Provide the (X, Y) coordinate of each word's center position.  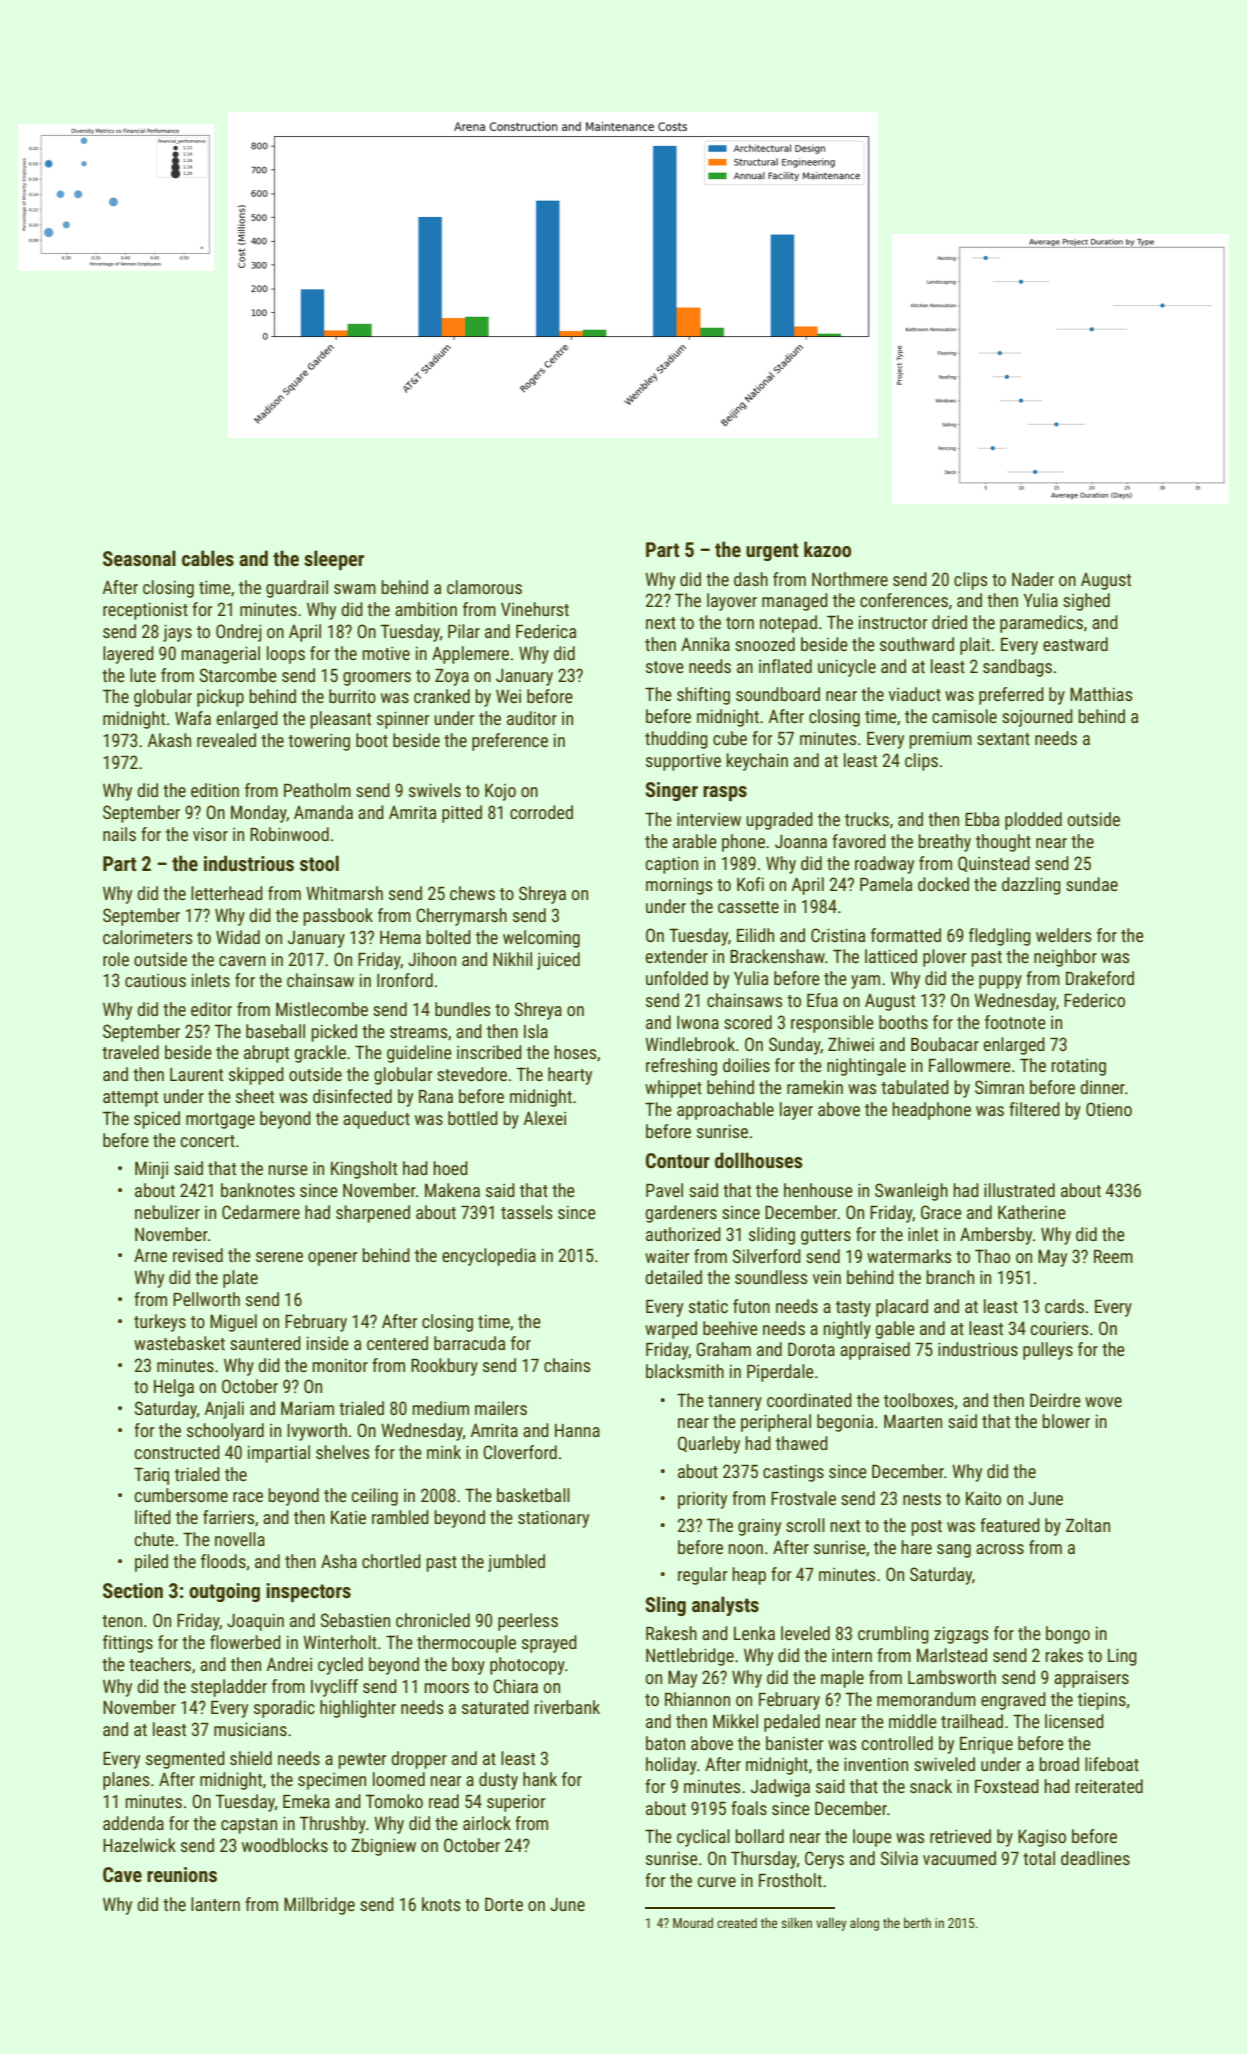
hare (916, 1547)
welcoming (541, 939)
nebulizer (167, 1212)
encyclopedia (489, 1257)
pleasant (340, 720)
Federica (546, 631)
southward (917, 644)
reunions (182, 1874)
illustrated (1019, 1190)
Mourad (693, 1922)
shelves (342, 1452)
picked (334, 1033)
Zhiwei (851, 1044)
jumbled (516, 1563)
